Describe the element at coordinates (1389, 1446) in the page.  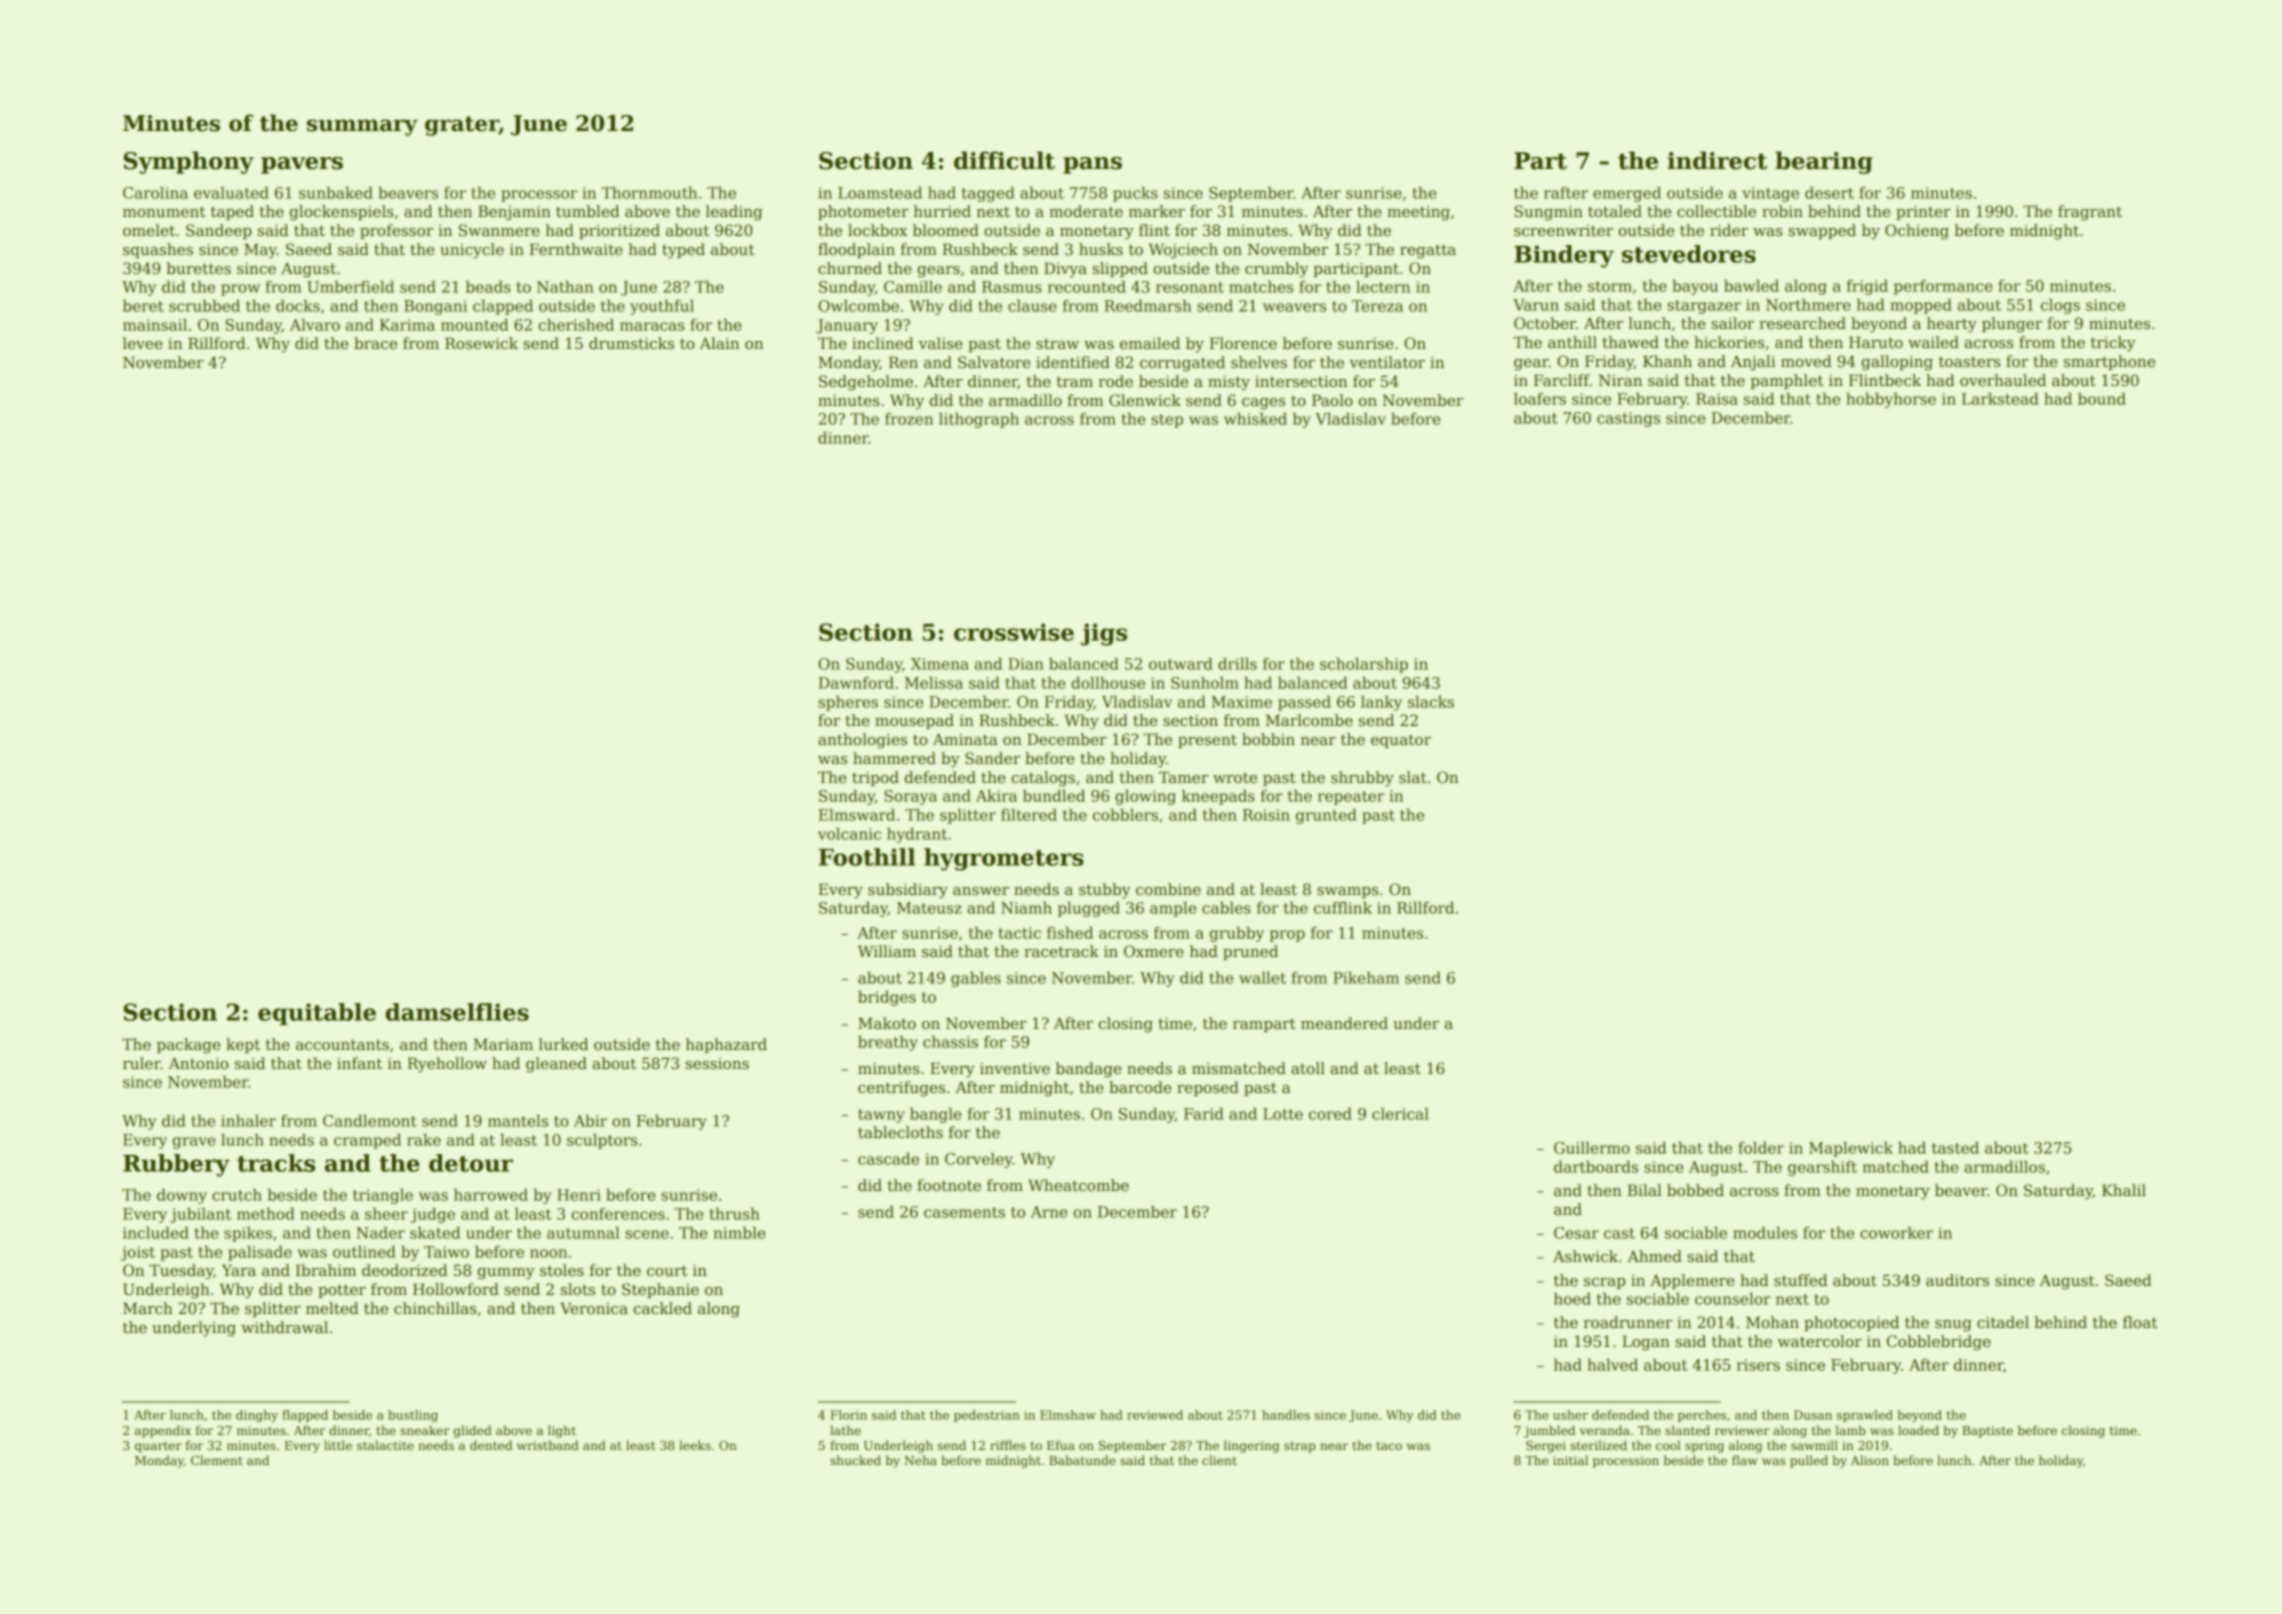
I see `taco` at that location.
